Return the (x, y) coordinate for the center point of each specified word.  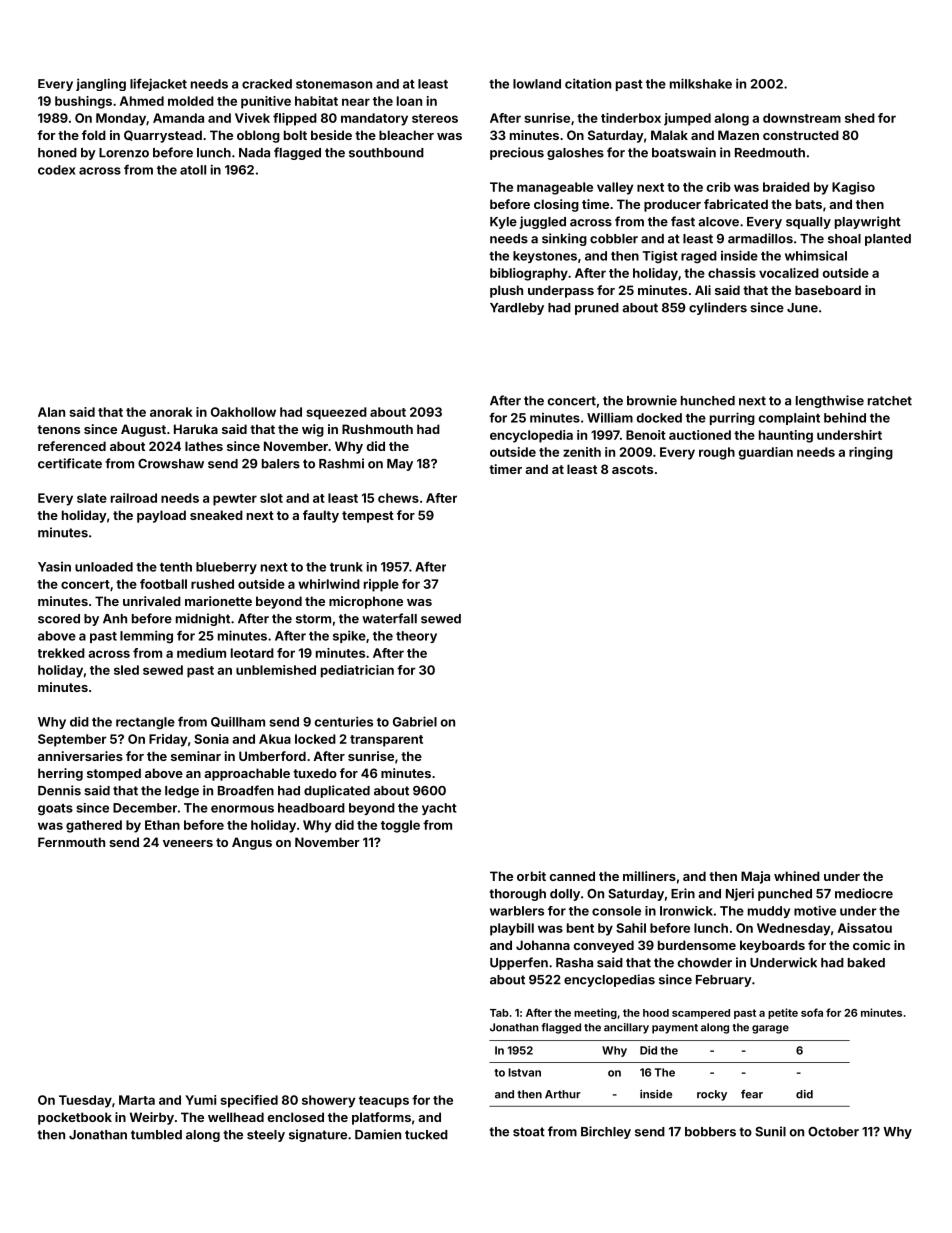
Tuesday (85, 1101)
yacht (439, 809)
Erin (683, 893)
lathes (204, 446)
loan (409, 101)
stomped (114, 774)
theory (416, 637)
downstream (802, 118)
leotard (252, 653)
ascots (632, 469)
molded (191, 101)
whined (797, 876)
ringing (871, 453)
